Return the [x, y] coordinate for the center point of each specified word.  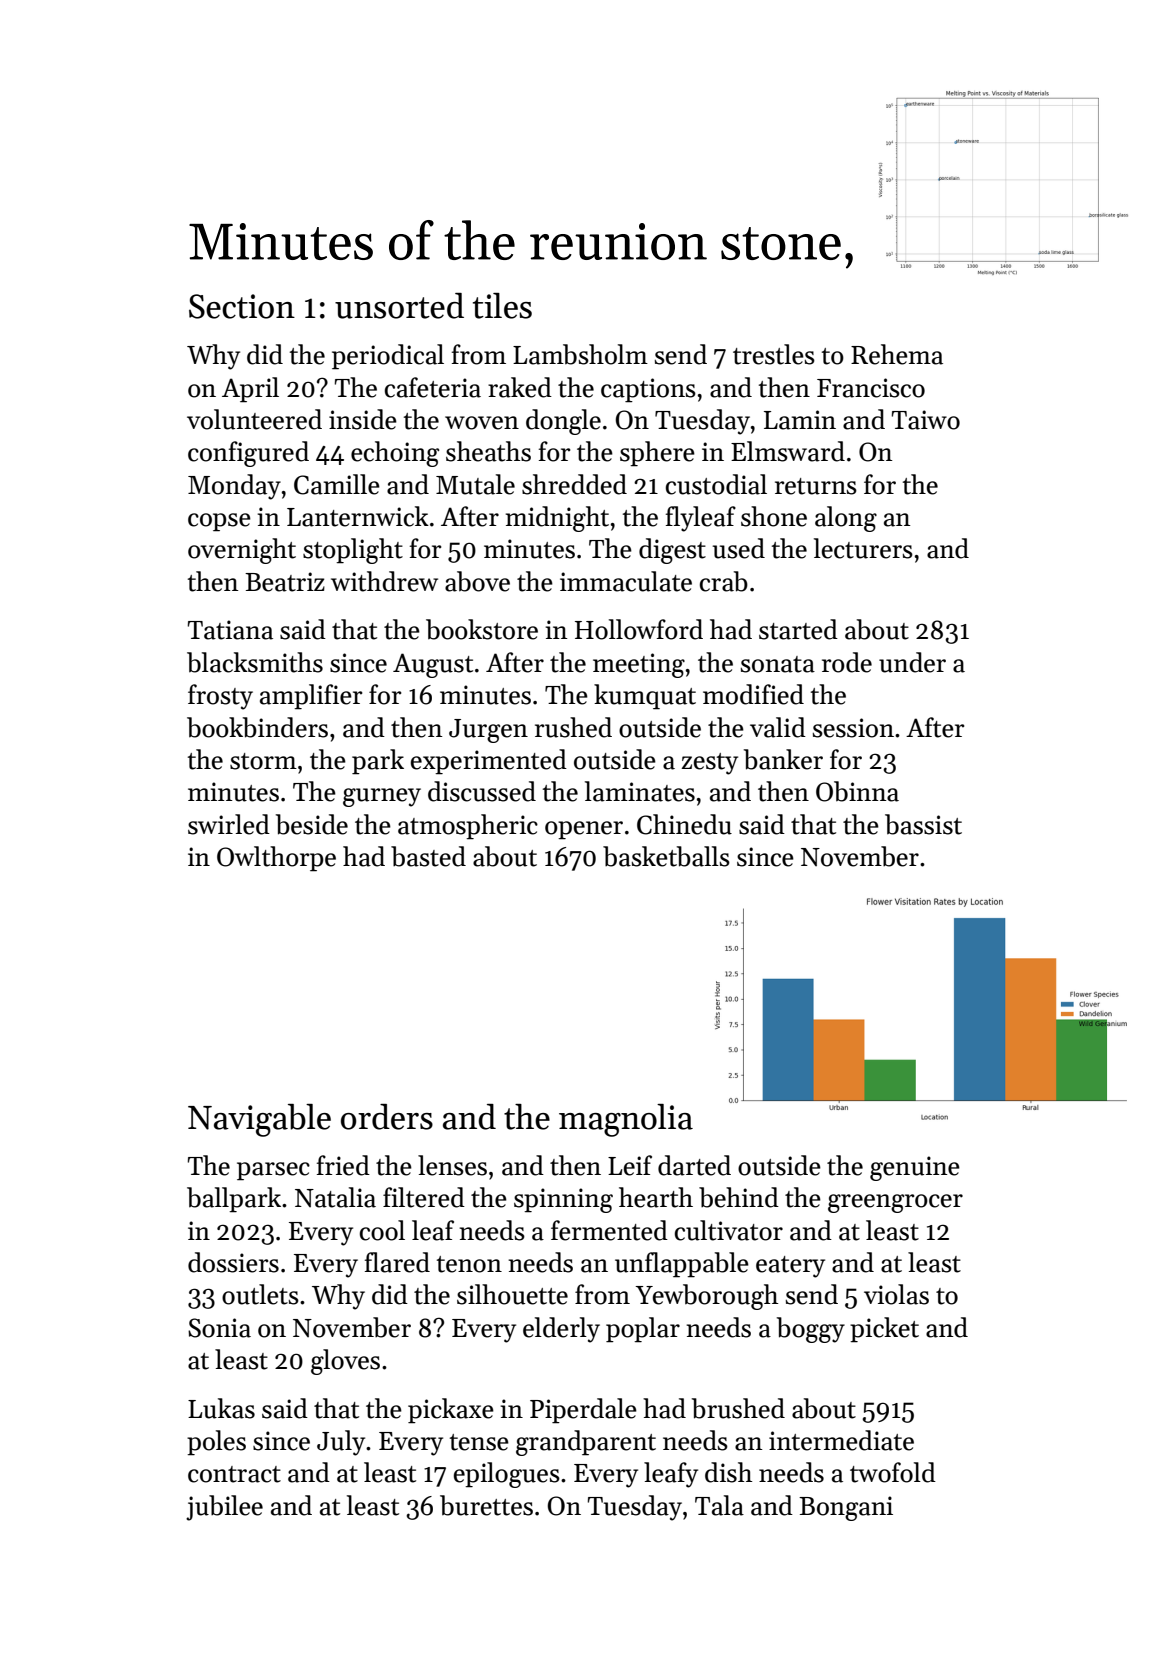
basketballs [666, 856]
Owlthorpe [276, 859]
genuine [915, 1168]
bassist [923, 824]
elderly [561, 1330]
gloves [345, 1362]
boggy [811, 1330]
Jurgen [488, 731]
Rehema [897, 354]
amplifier [311, 697]
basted [428, 856]
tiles [502, 306]
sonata [778, 664]
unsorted [399, 306]
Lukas [221, 1408]
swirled [229, 824]
